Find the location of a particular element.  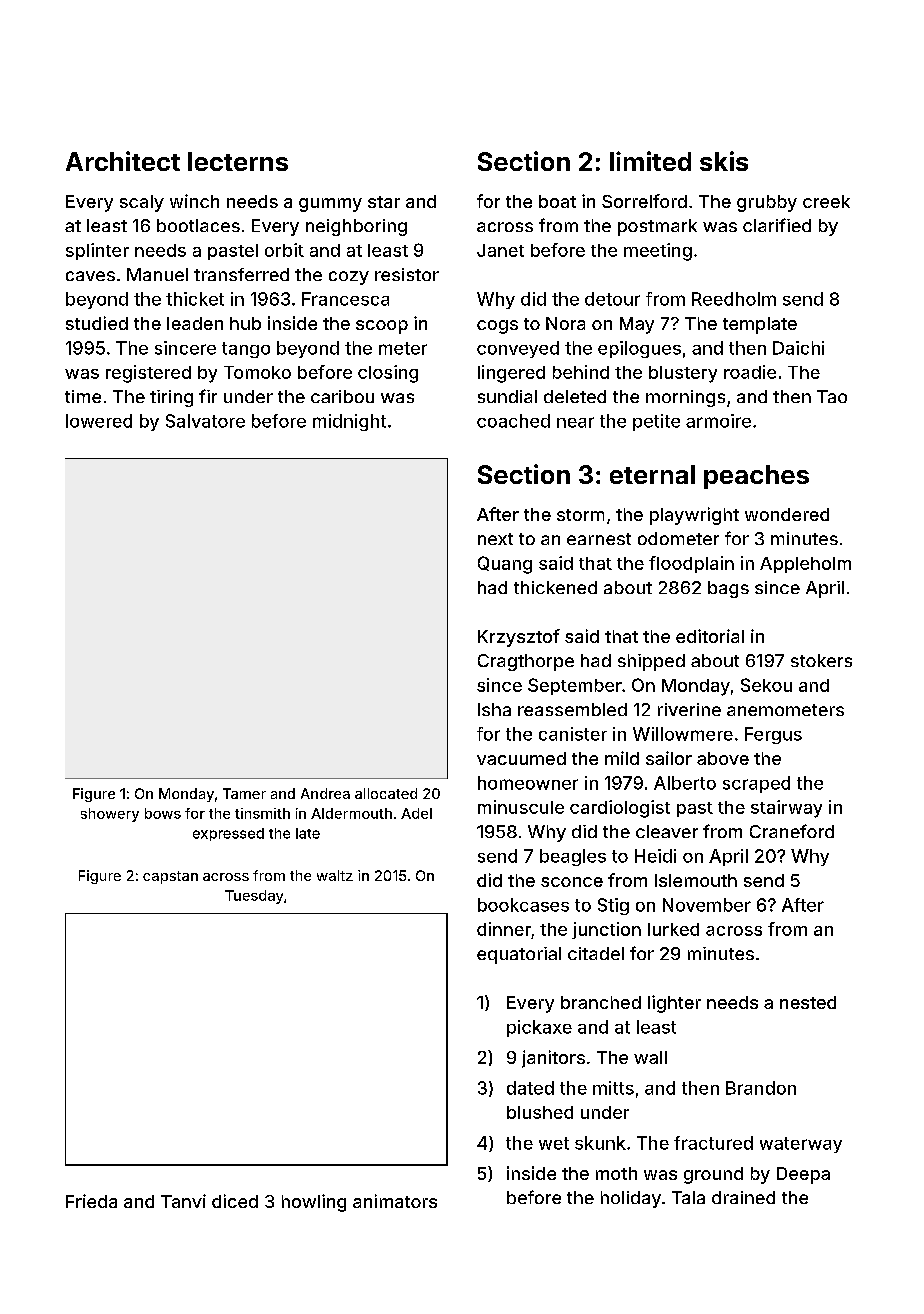

epilogues is located at coordinates (639, 349).
